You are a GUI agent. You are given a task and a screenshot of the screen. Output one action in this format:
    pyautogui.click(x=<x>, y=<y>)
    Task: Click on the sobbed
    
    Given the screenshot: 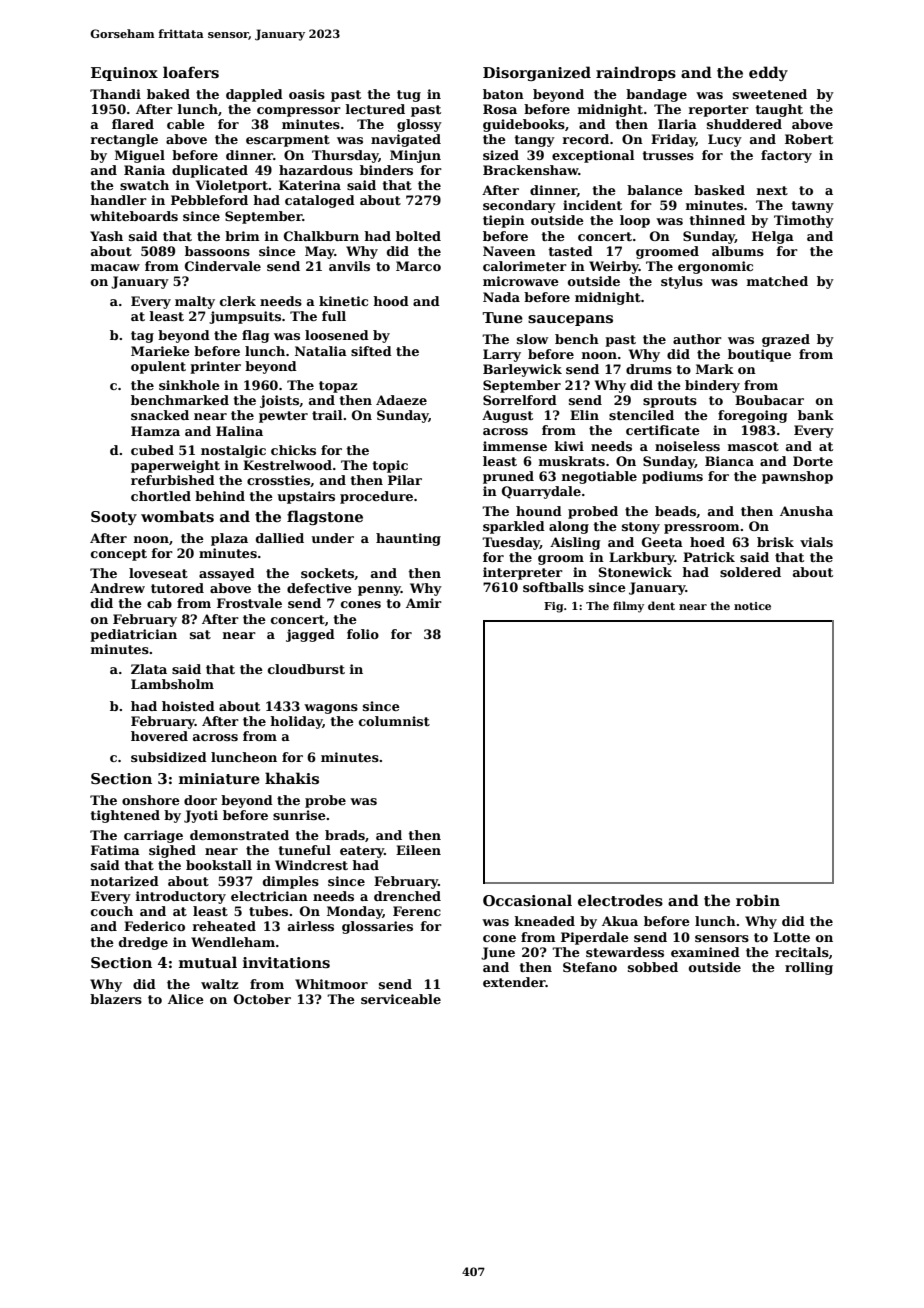 What is the action you would take?
    pyautogui.click(x=653, y=967)
